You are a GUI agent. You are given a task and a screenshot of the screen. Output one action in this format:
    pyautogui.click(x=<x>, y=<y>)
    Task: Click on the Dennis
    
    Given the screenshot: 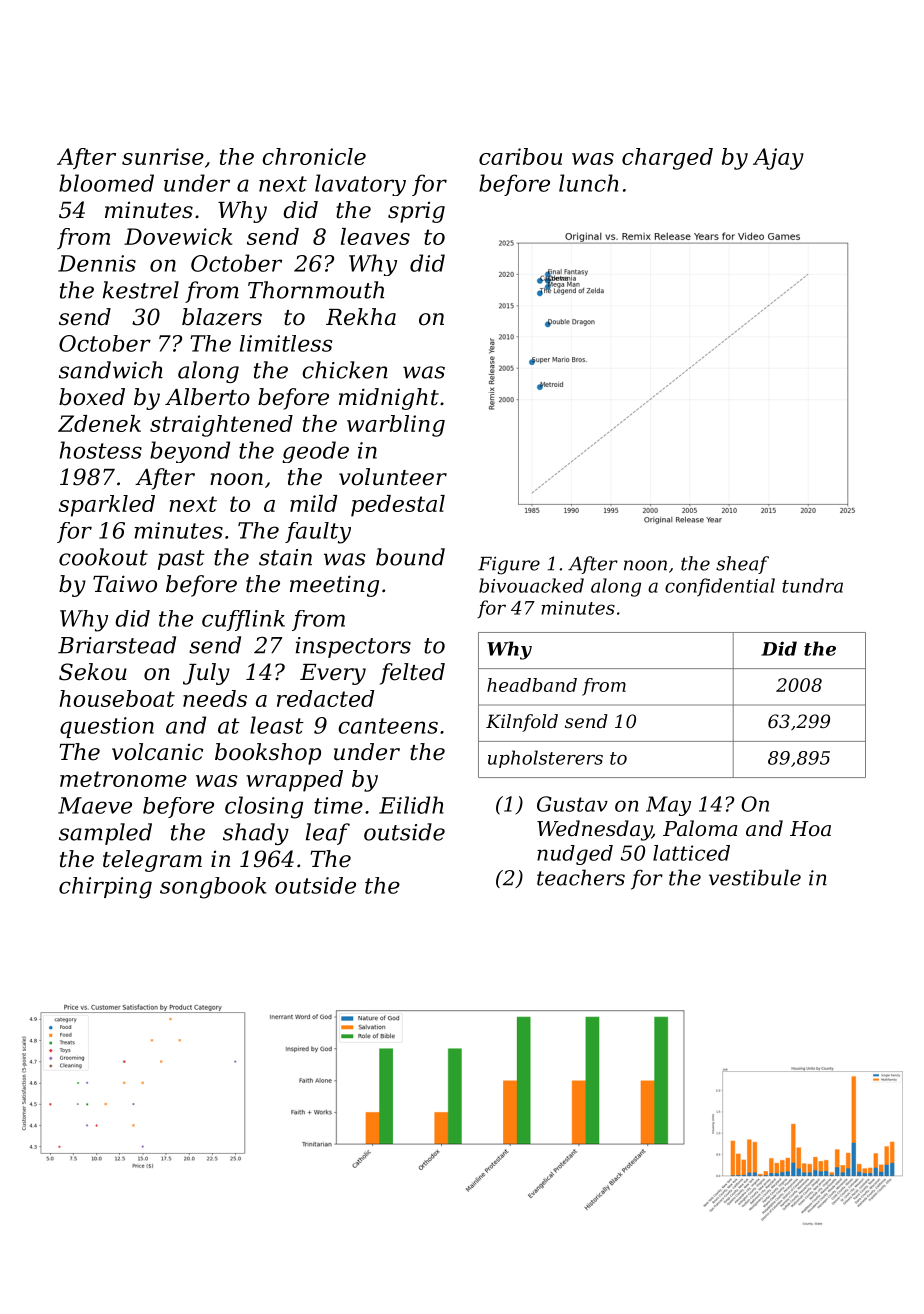 What is the action you would take?
    pyautogui.click(x=97, y=263)
